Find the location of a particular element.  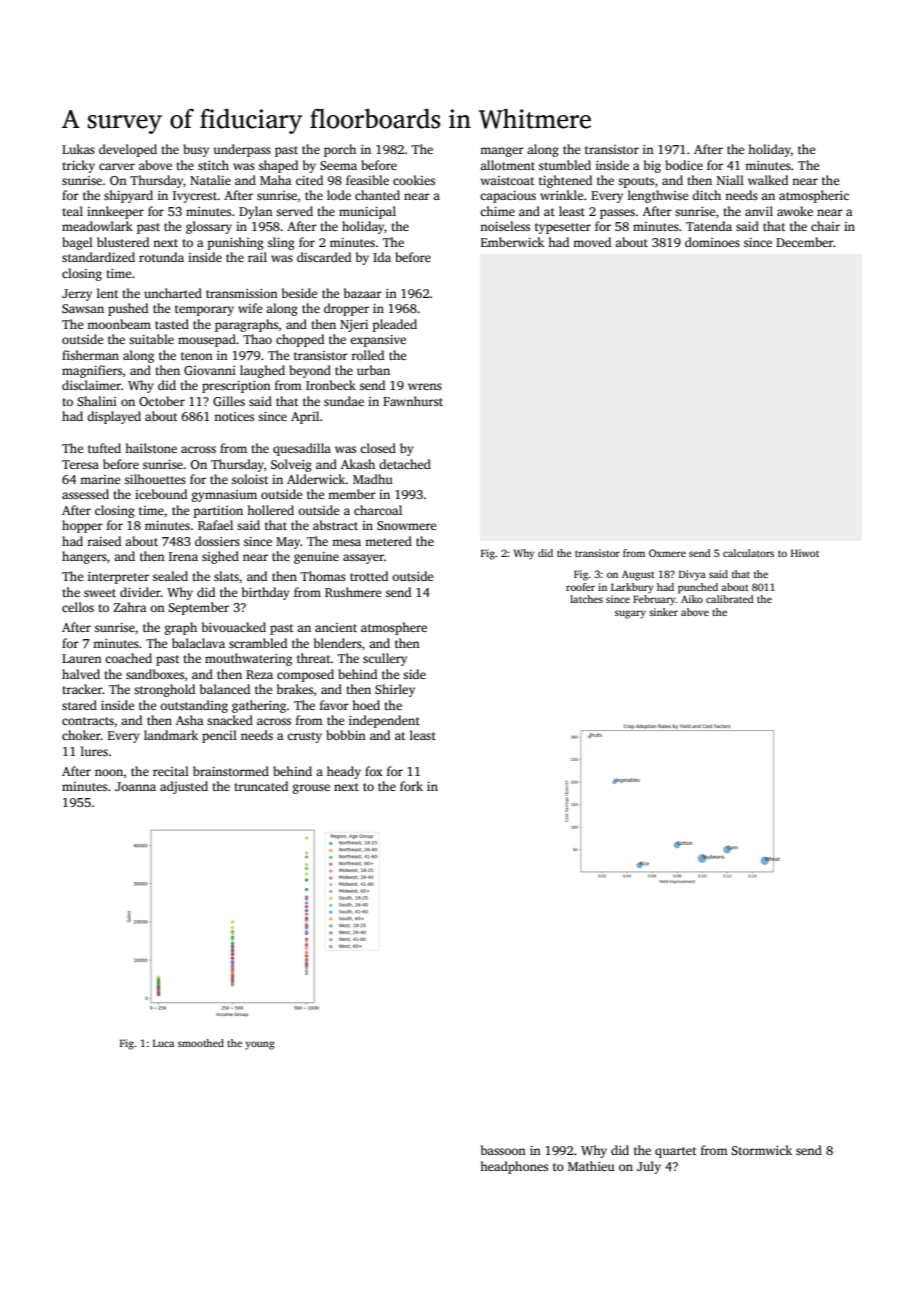

manger is located at coordinates (502, 152).
